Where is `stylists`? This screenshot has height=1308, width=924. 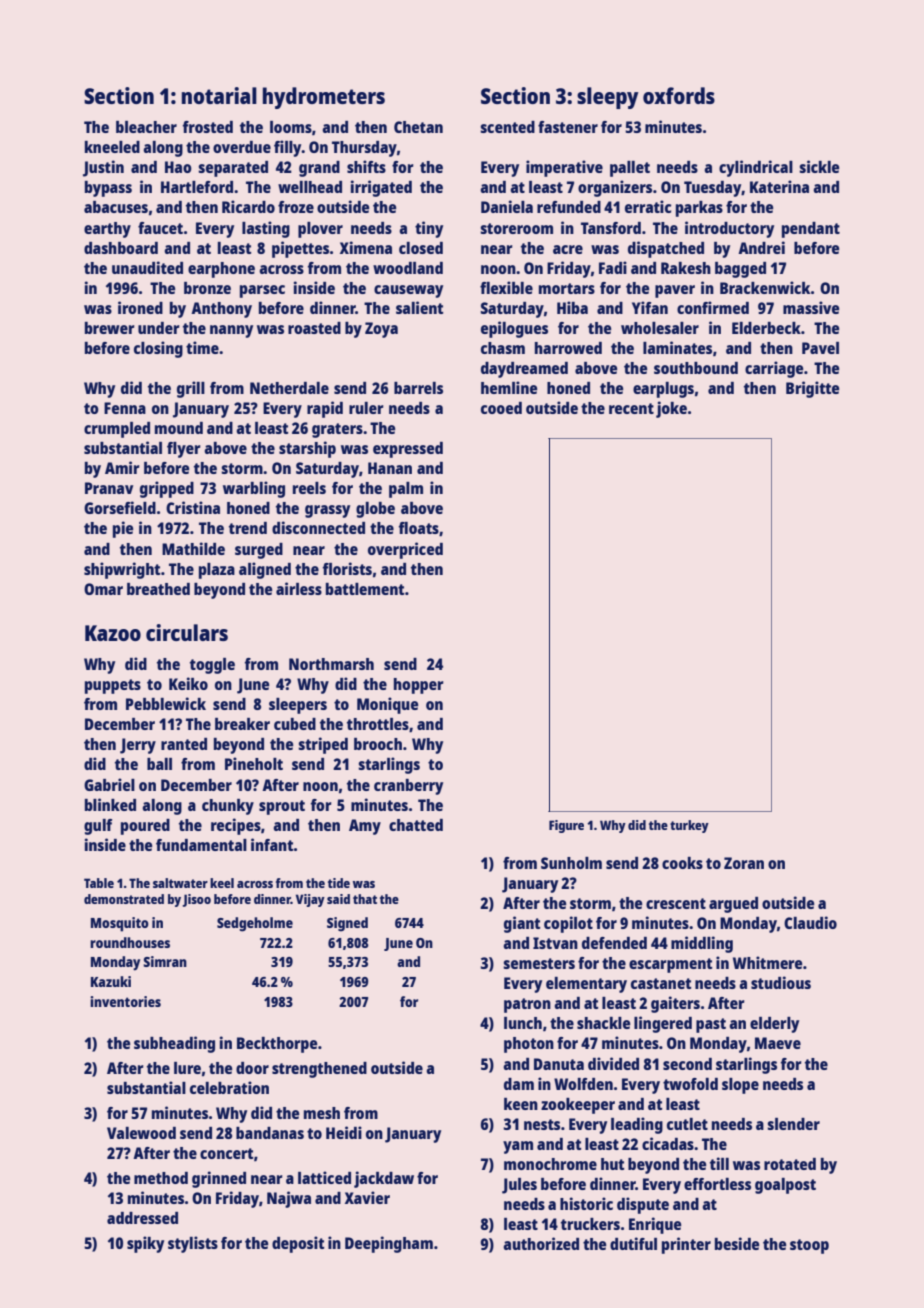
stylists is located at coordinates (193, 1244).
